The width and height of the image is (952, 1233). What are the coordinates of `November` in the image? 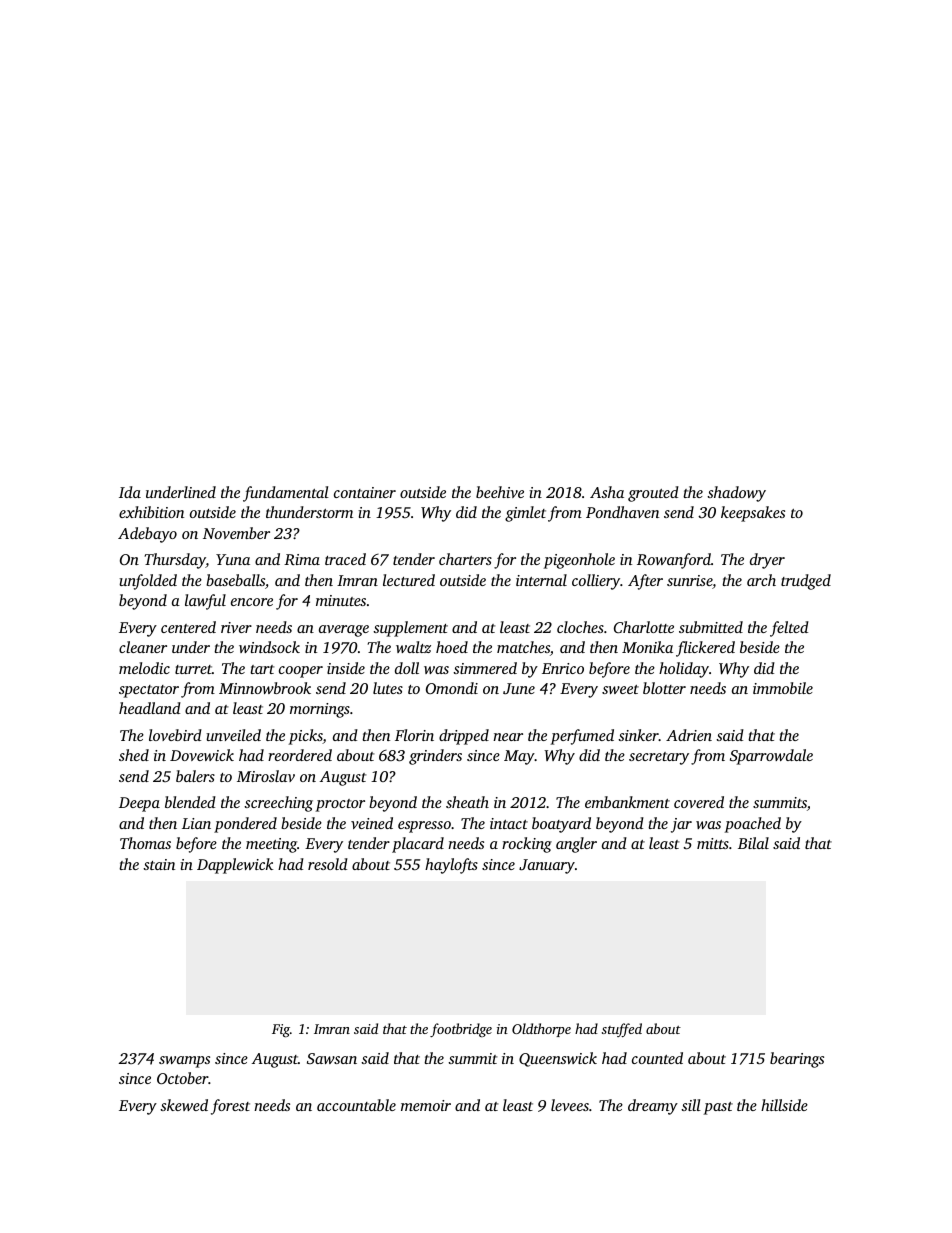 It's located at (236, 533).
